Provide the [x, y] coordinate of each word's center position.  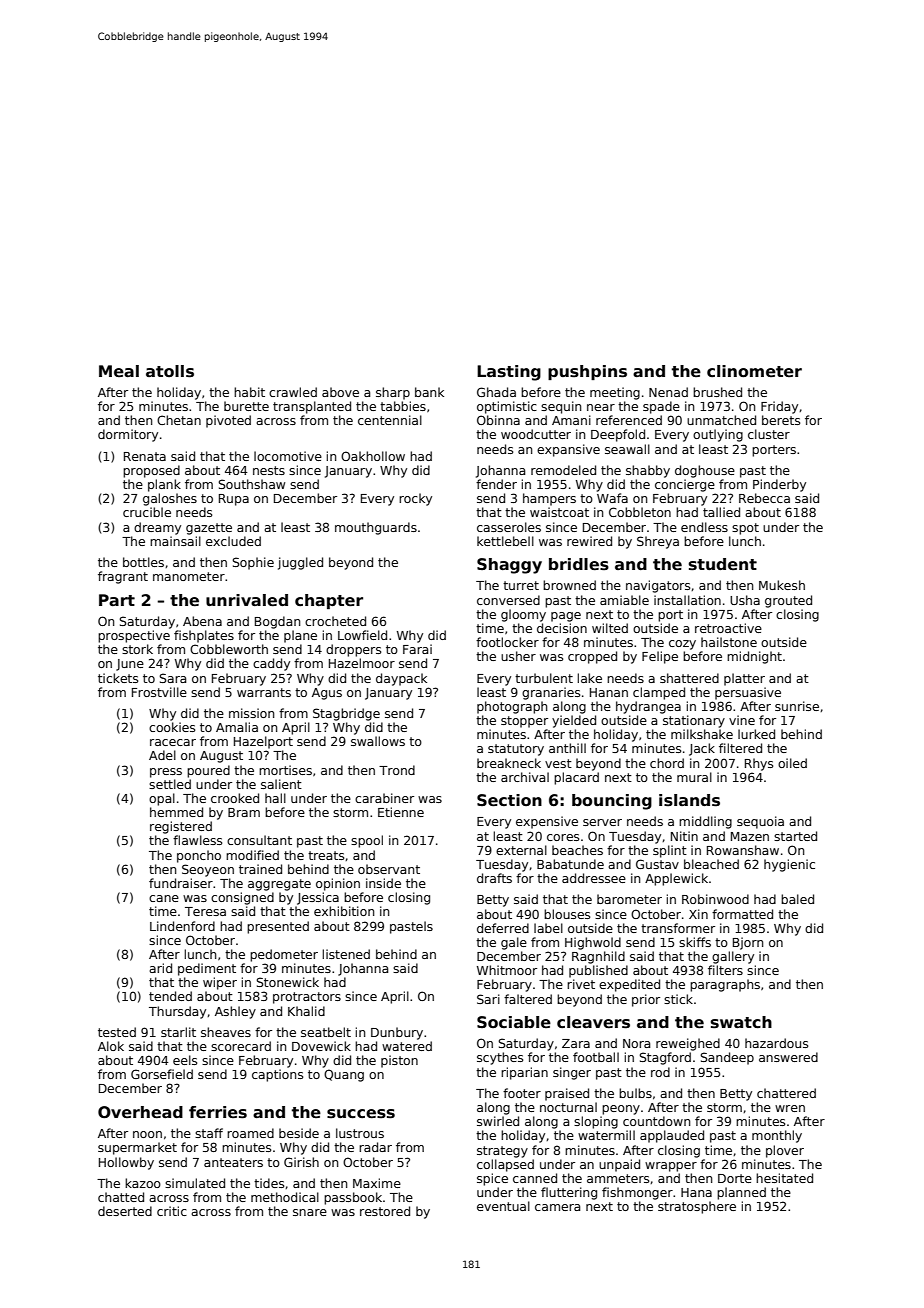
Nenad [668, 392]
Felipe [660, 657]
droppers [353, 650]
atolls [170, 371]
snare [310, 1212]
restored [385, 1211]
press [166, 773]
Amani [571, 420]
